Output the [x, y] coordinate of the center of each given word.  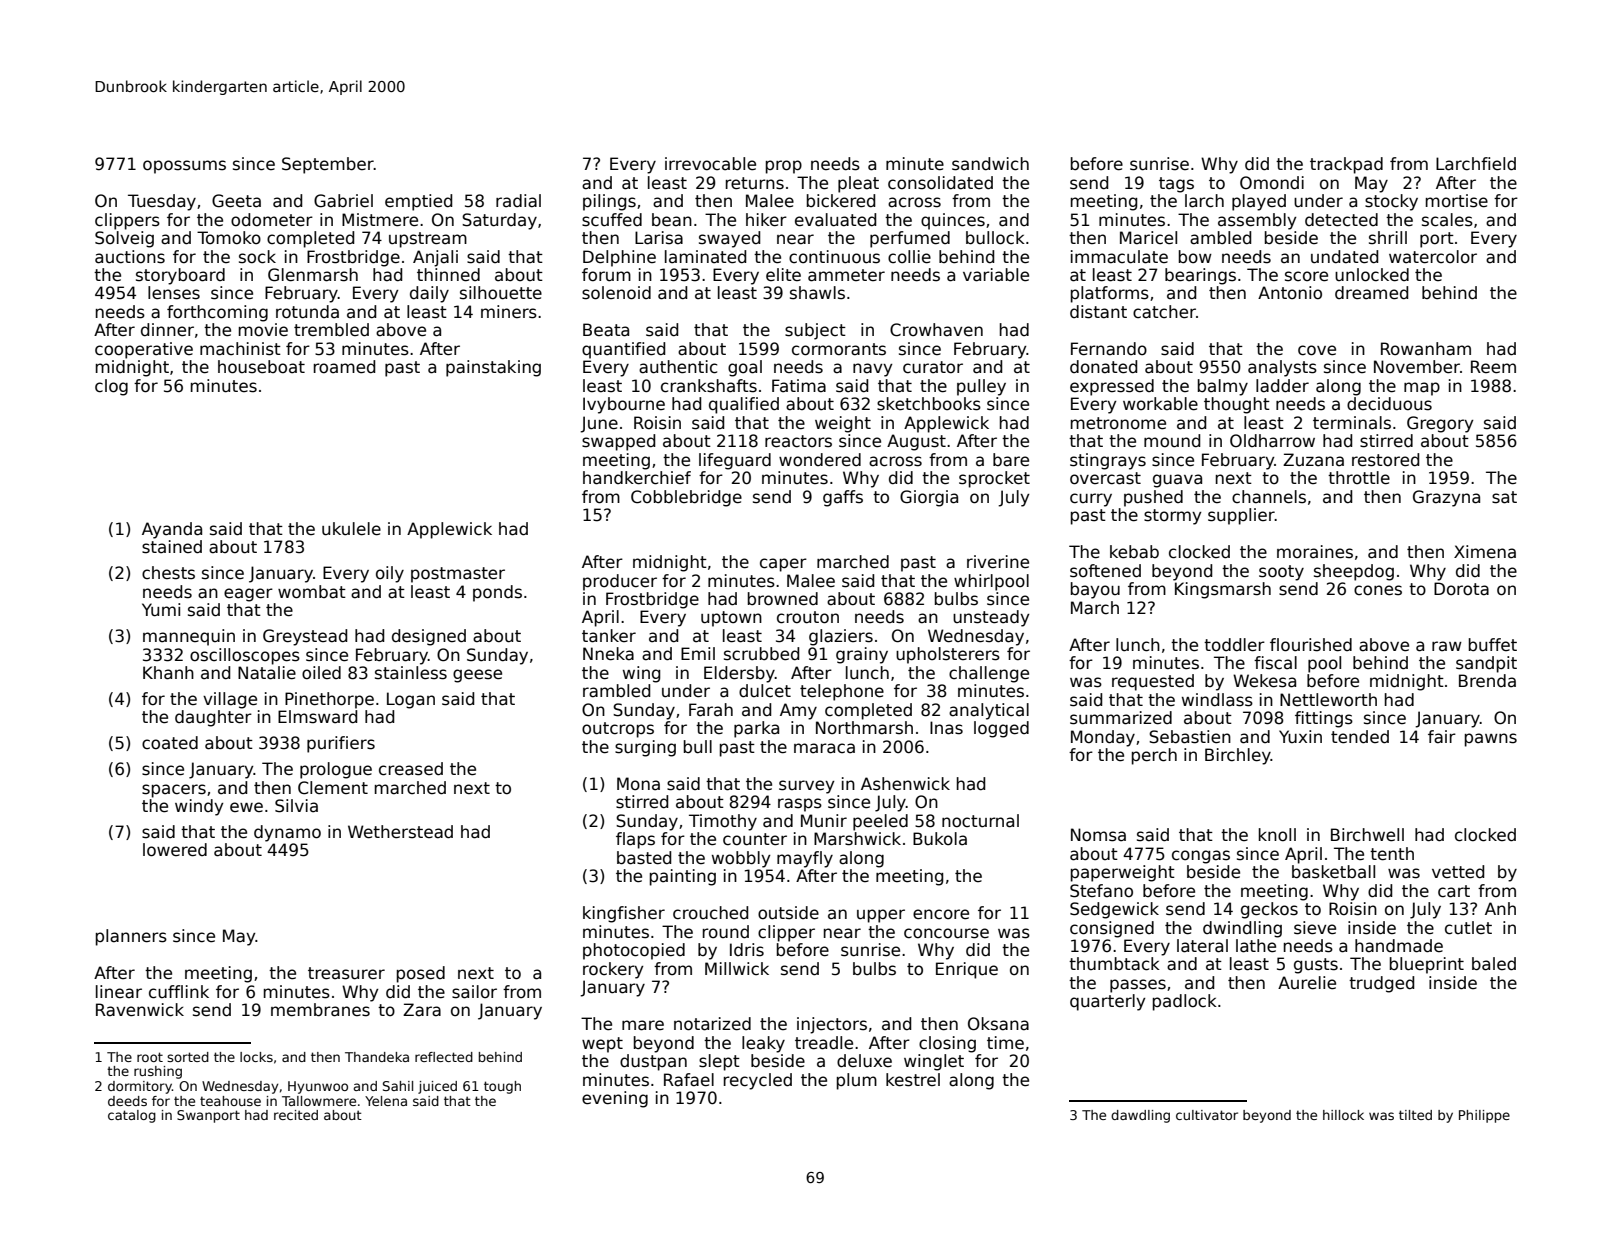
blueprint [1427, 965]
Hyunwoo [318, 1087]
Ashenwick [905, 784]
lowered [175, 850]
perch [1154, 756]
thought [1237, 405]
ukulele [351, 529]
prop [784, 167]
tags [1176, 185]
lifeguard [735, 461]
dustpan [653, 1062]
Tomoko [229, 238]
